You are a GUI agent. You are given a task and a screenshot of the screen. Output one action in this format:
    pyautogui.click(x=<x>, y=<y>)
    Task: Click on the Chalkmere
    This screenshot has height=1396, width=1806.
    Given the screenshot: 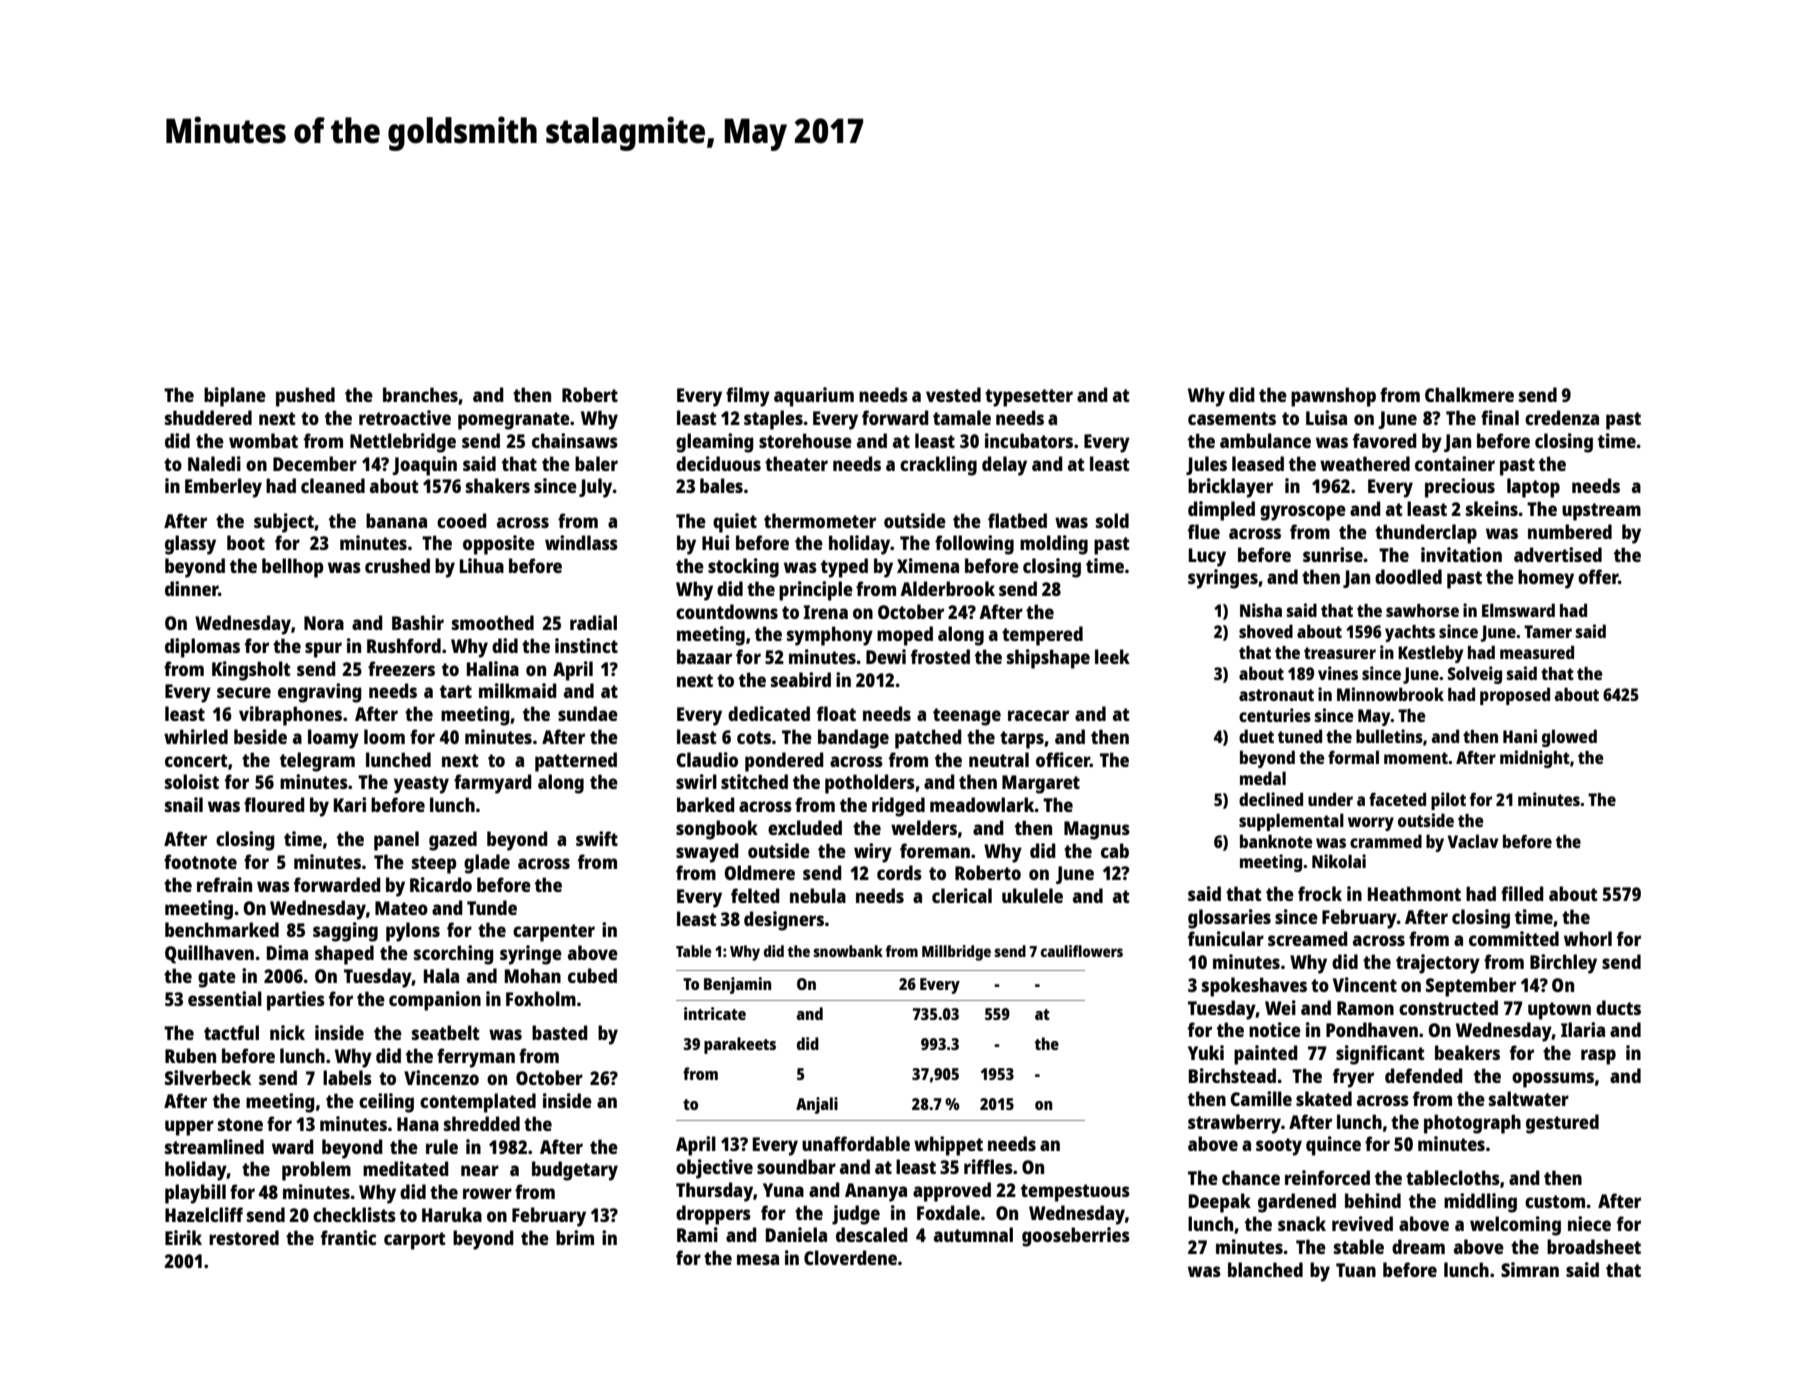 What is the action you would take?
    pyautogui.click(x=1469, y=394)
